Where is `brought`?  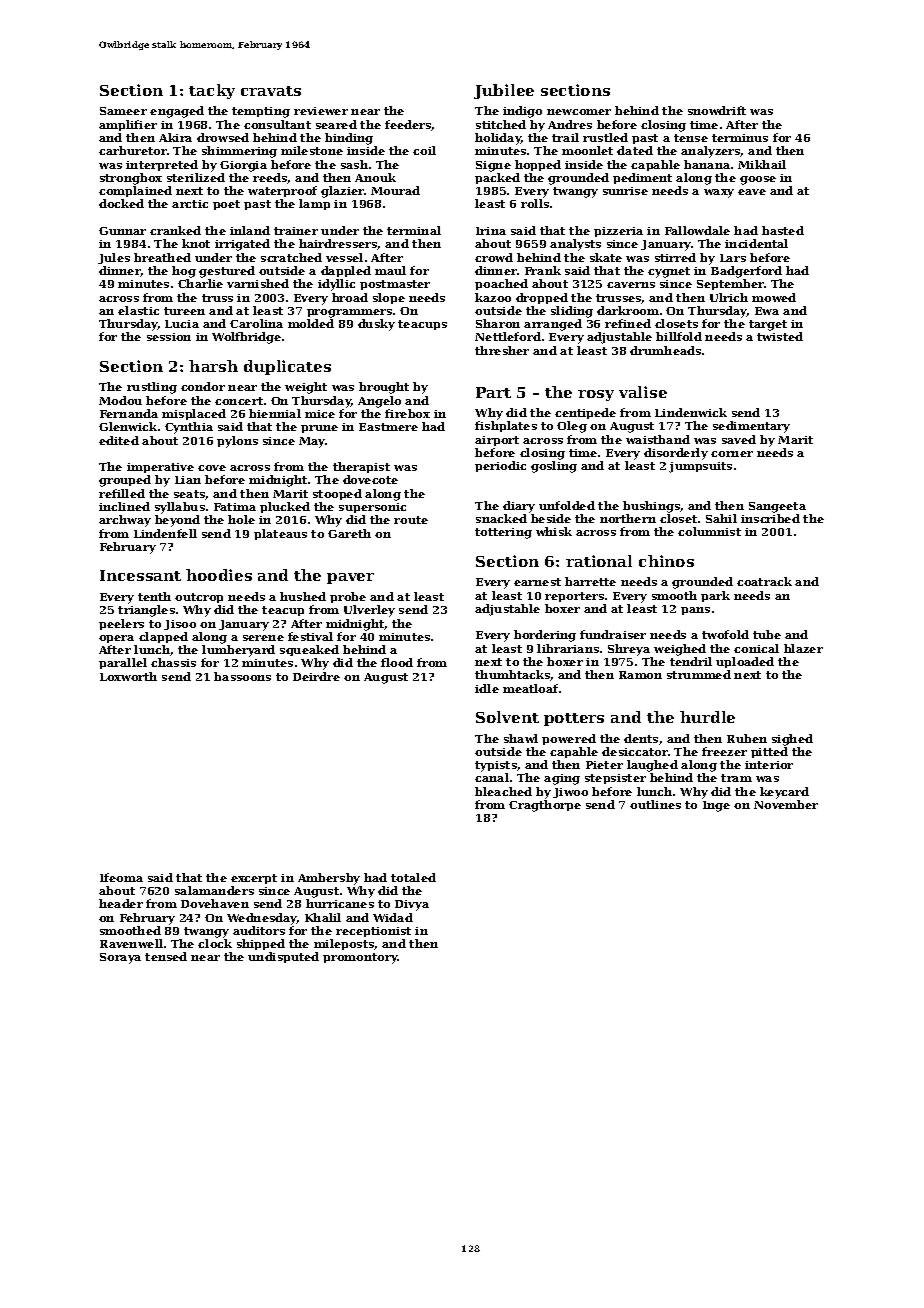
brought is located at coordinates (384, 388).
